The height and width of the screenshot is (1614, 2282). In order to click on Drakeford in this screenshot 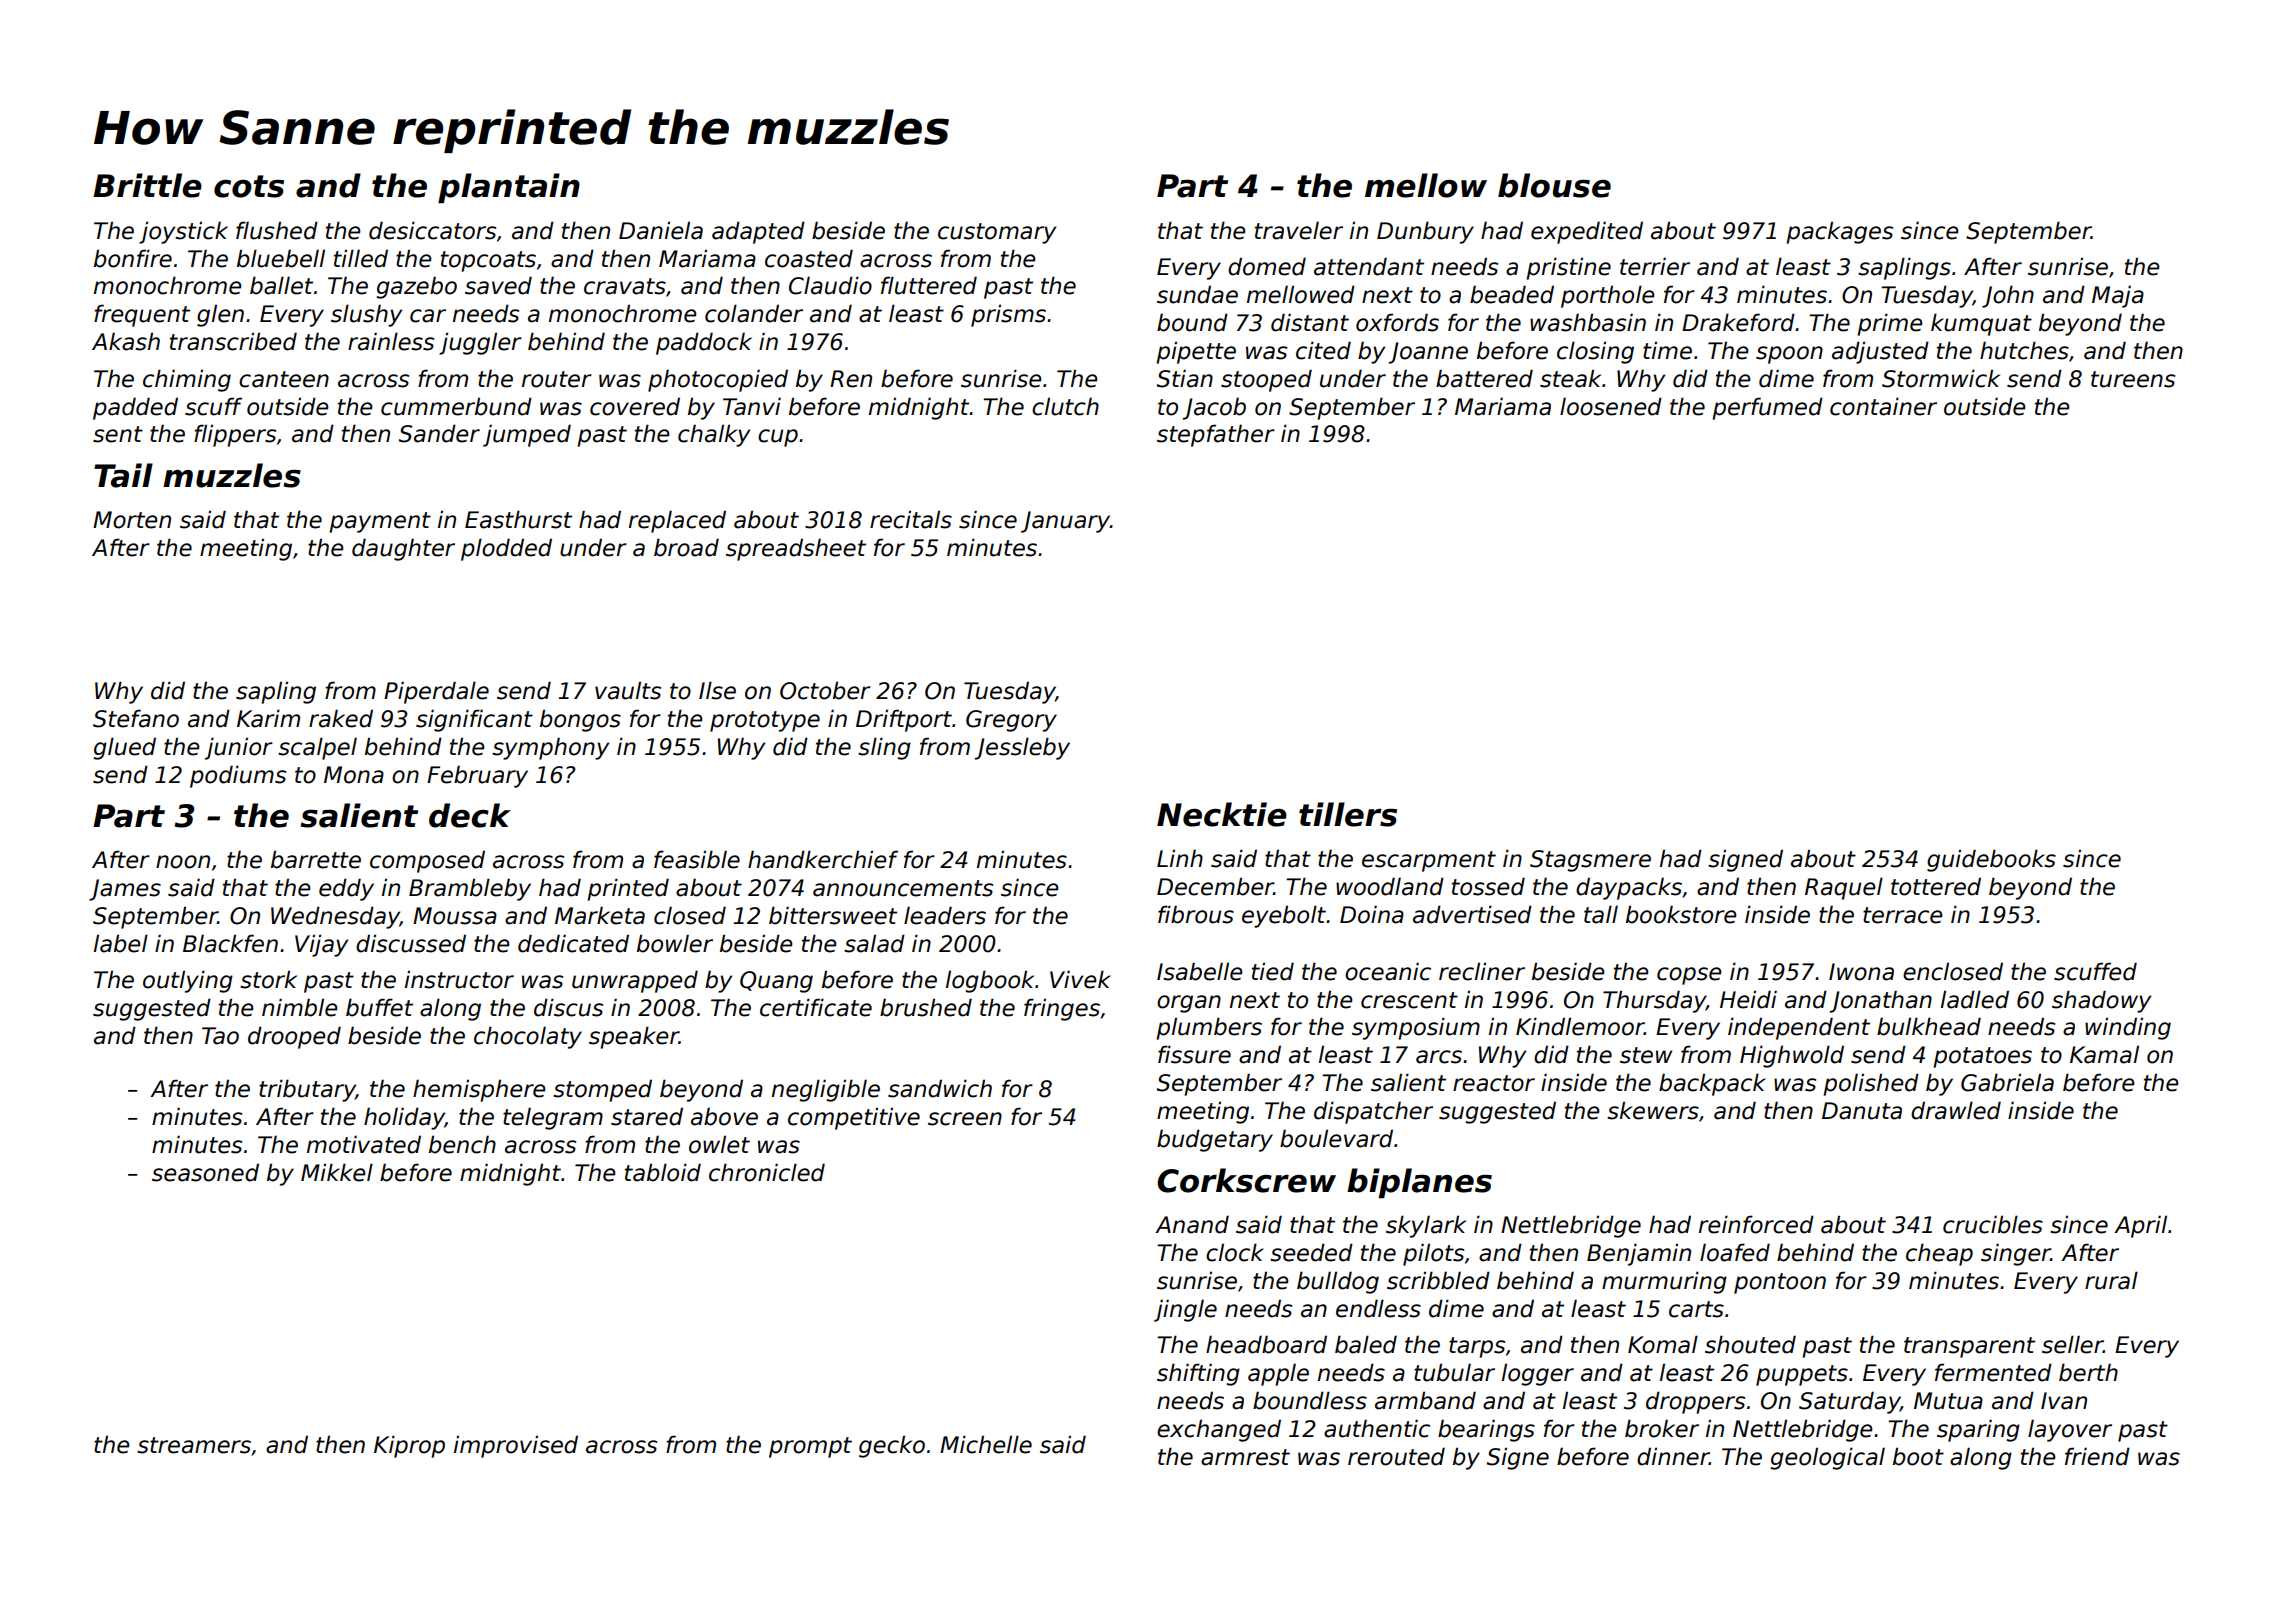, I will do `click(1738, 322)`.
